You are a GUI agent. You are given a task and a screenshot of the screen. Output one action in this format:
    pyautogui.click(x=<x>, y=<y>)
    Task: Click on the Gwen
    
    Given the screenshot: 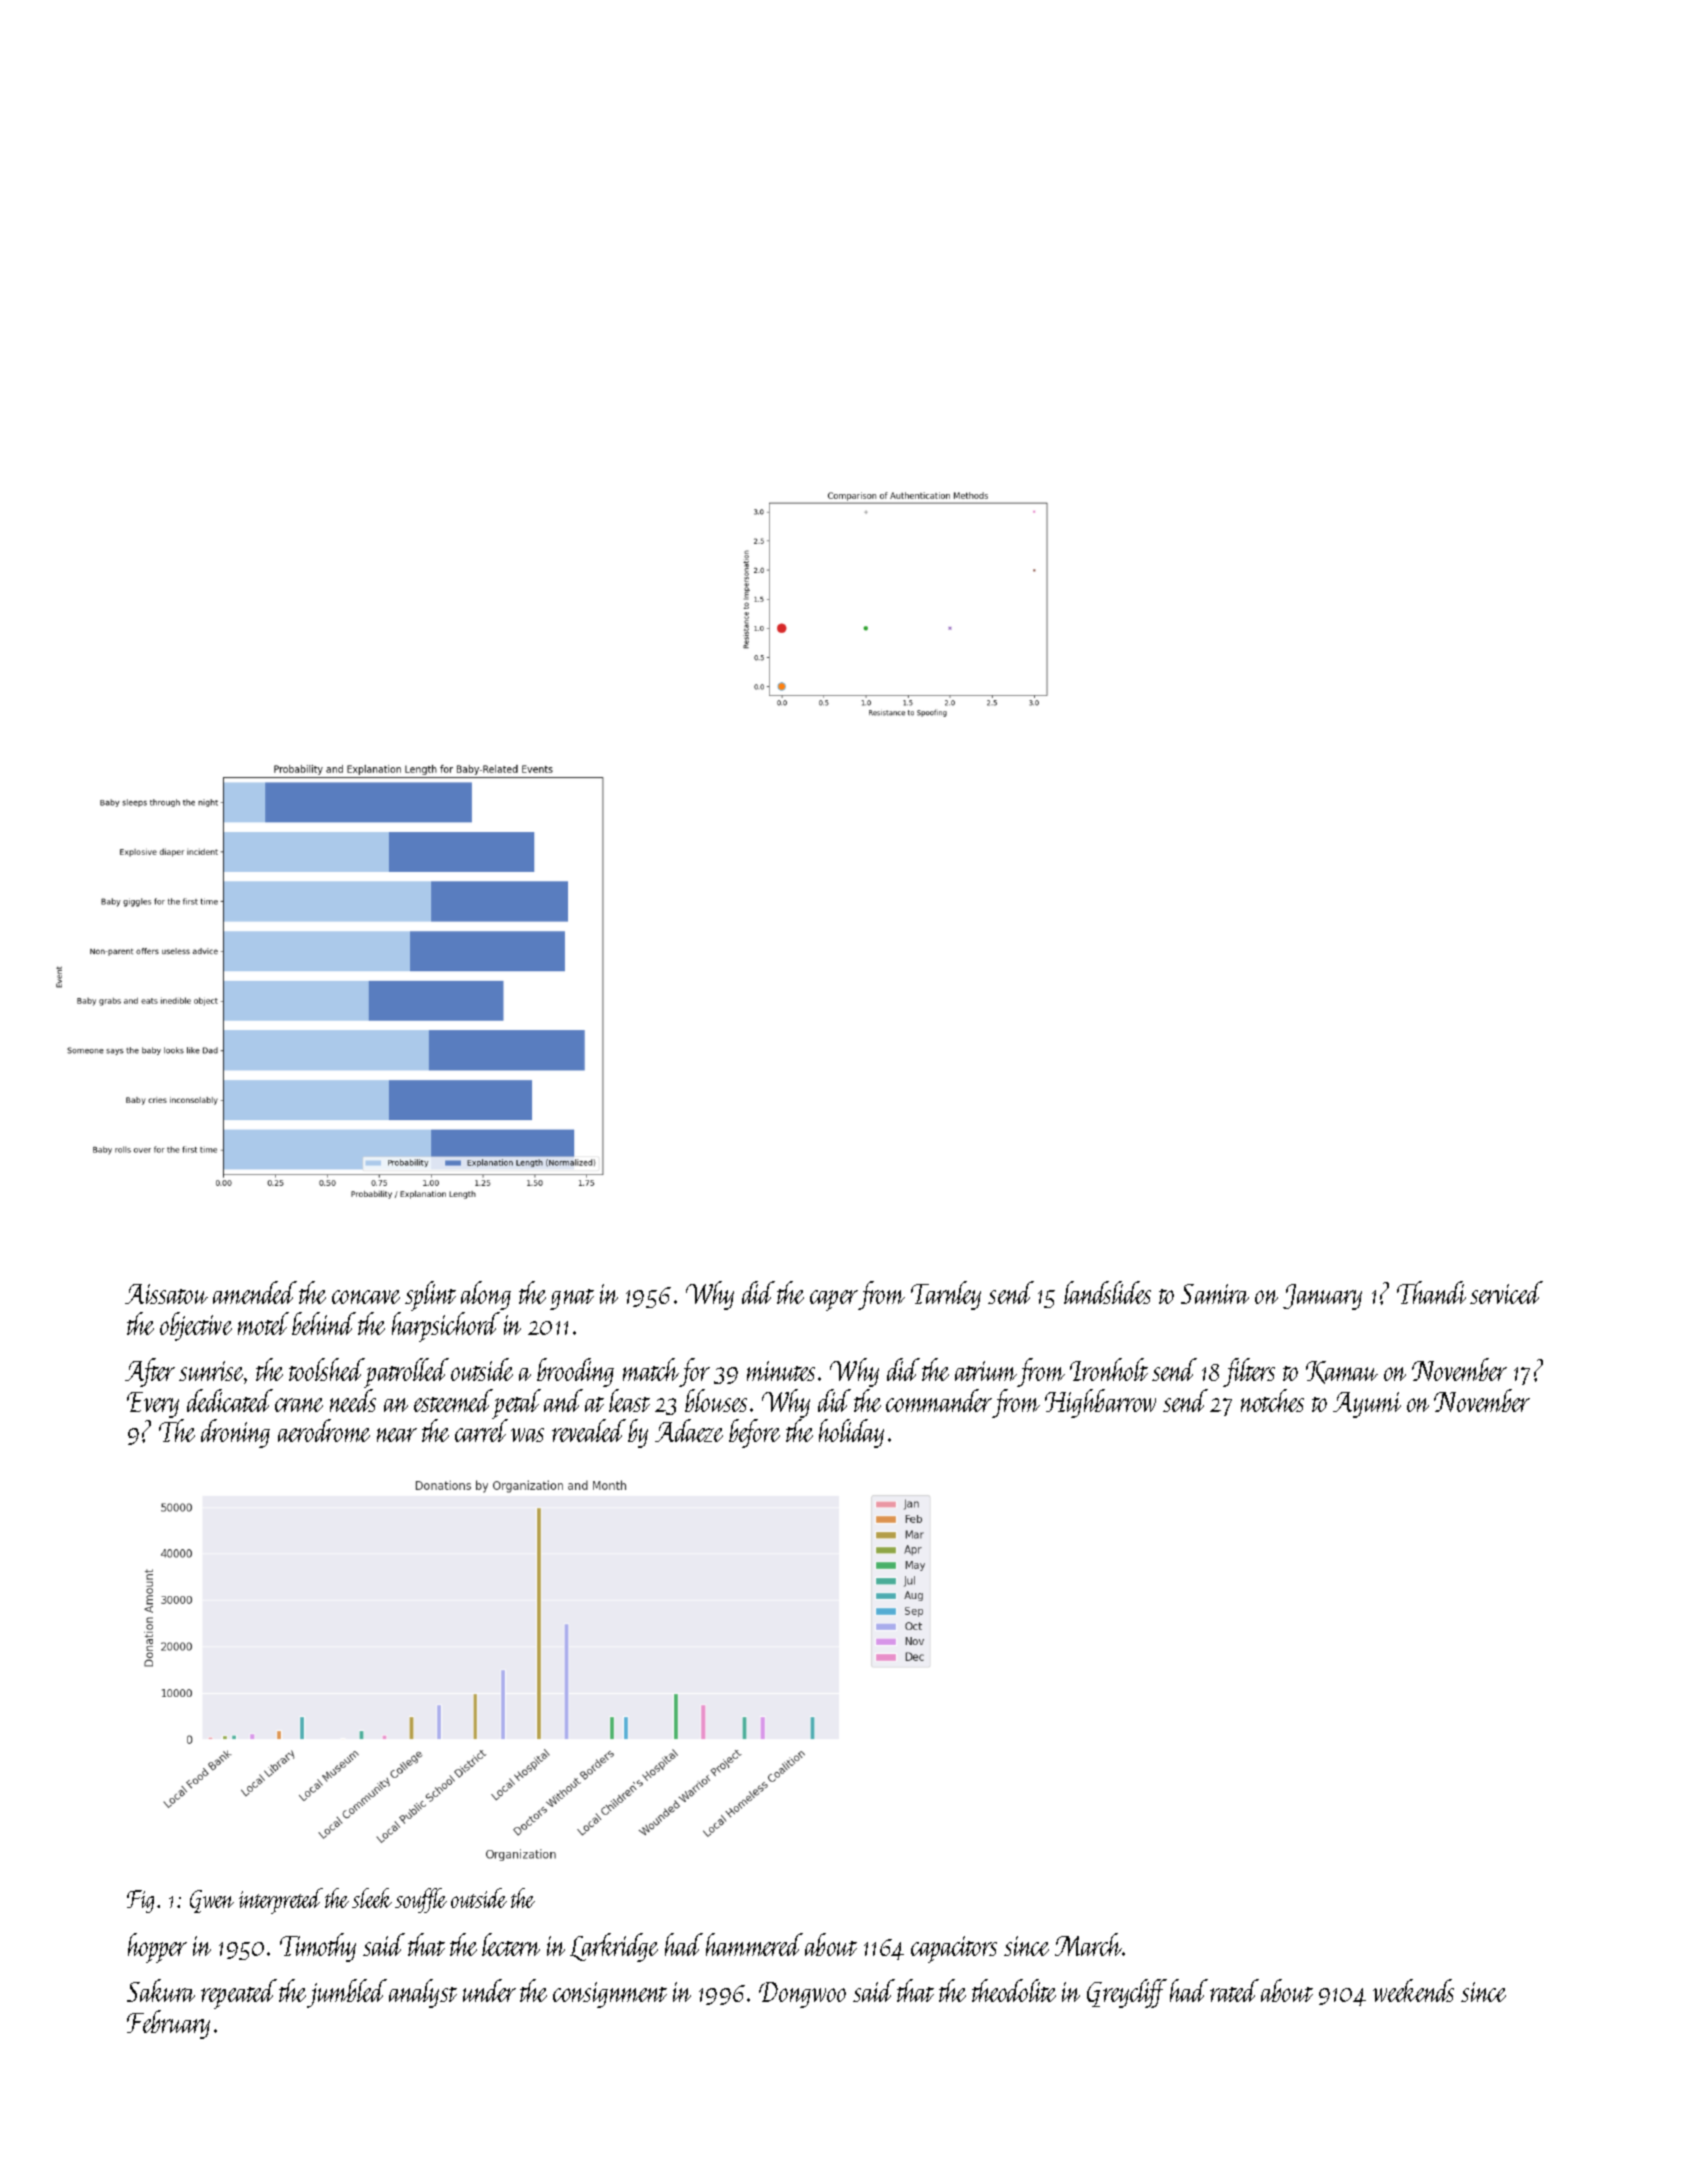 What is the action you would take?
    pyautogui.click(x=212, y=1901)
